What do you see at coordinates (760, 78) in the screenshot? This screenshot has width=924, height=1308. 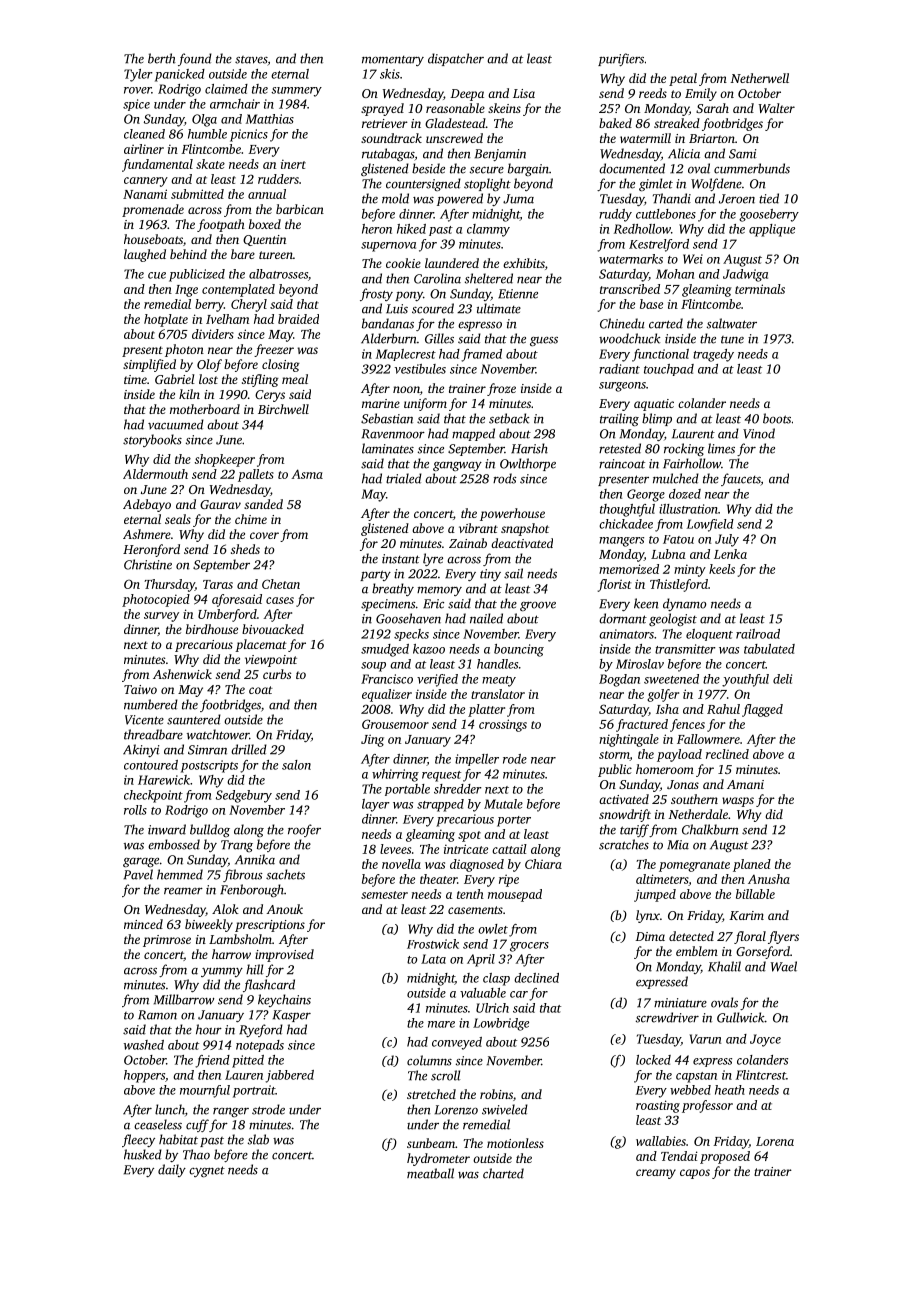 I see `Netherwell` at bounding box center [760, 78].
